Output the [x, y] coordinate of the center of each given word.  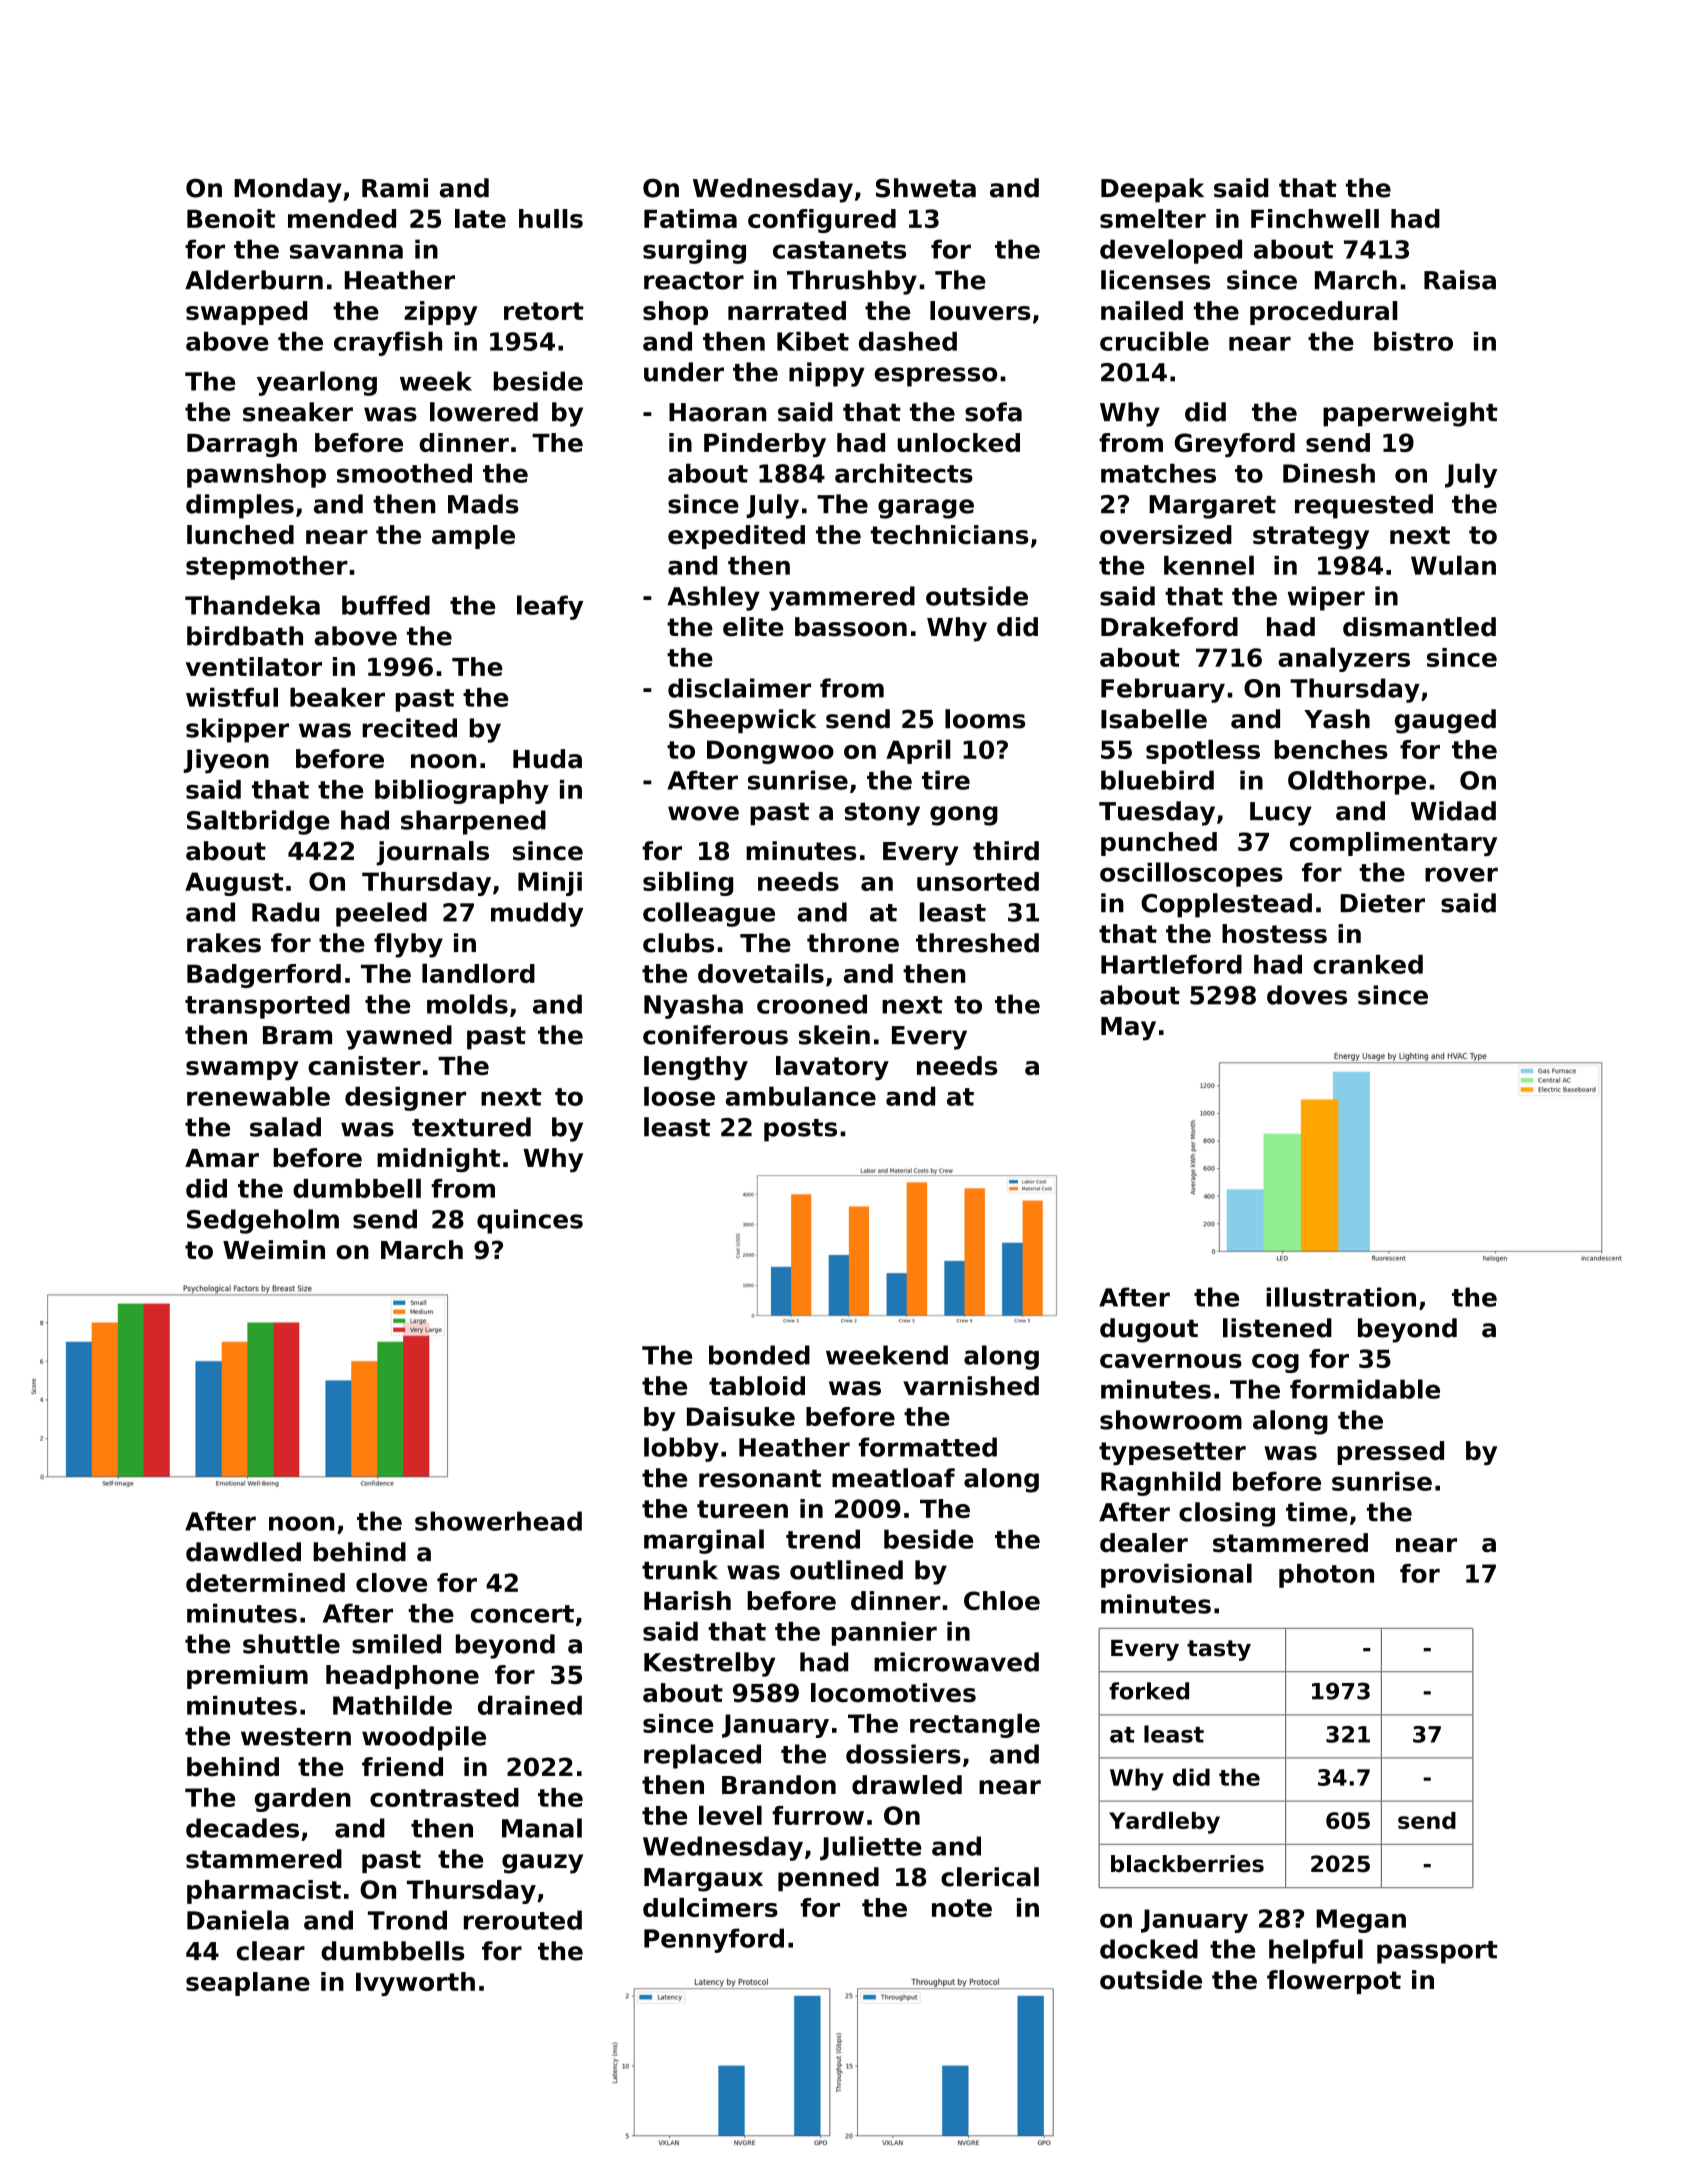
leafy [550, 607]
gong [964, 816]
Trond [407, 1920]
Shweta [926, 188]
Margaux [703, 1880]
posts [800, 1130]
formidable [1365, 1389]
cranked [1368, 964]
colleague [709, 914]
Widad [1453, 811]
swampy [242, 1070]
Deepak [1152, 190]
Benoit [231, 218]
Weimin [274, 1250]
